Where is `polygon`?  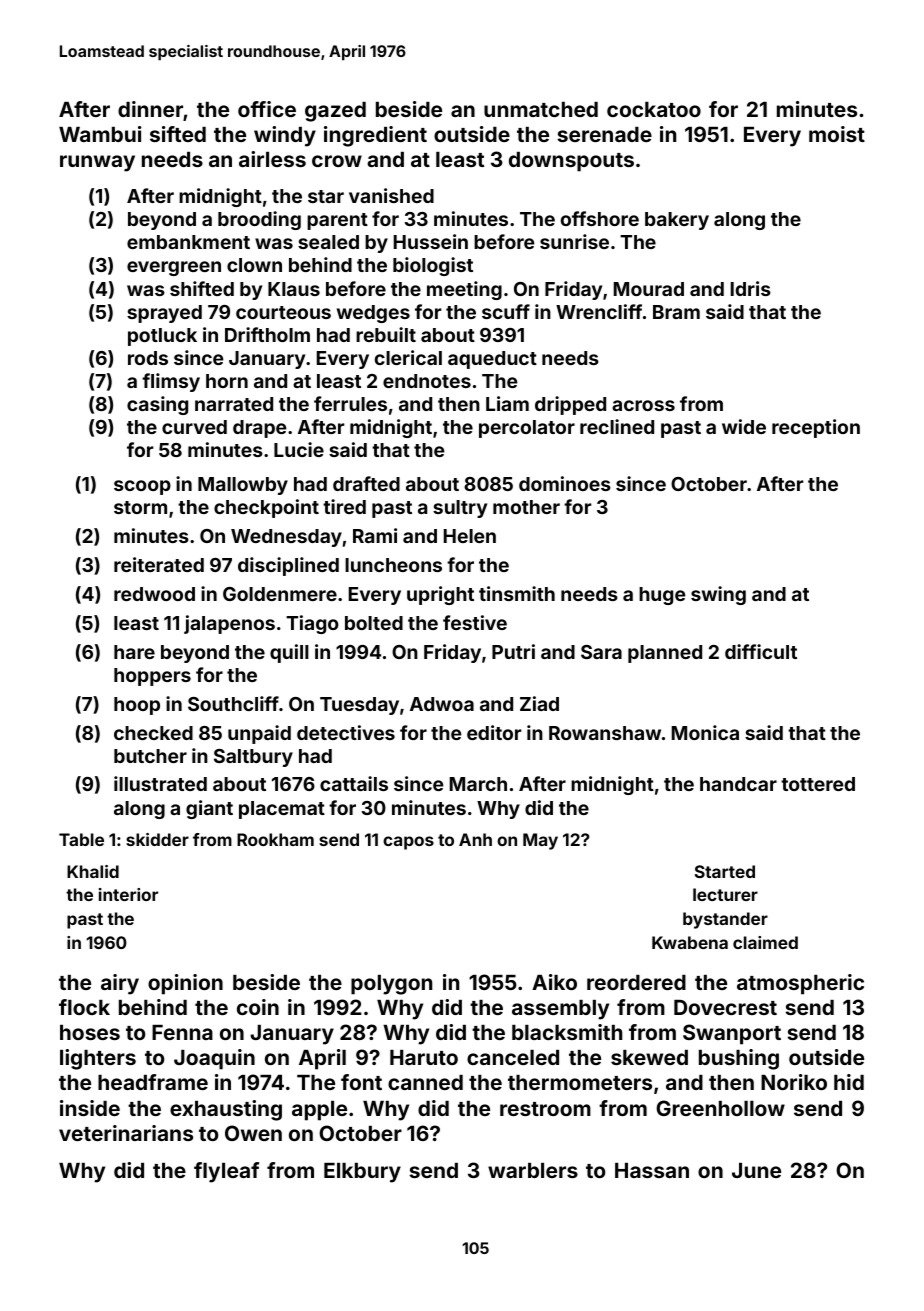
polygon is located at coordinates (391, 985).
